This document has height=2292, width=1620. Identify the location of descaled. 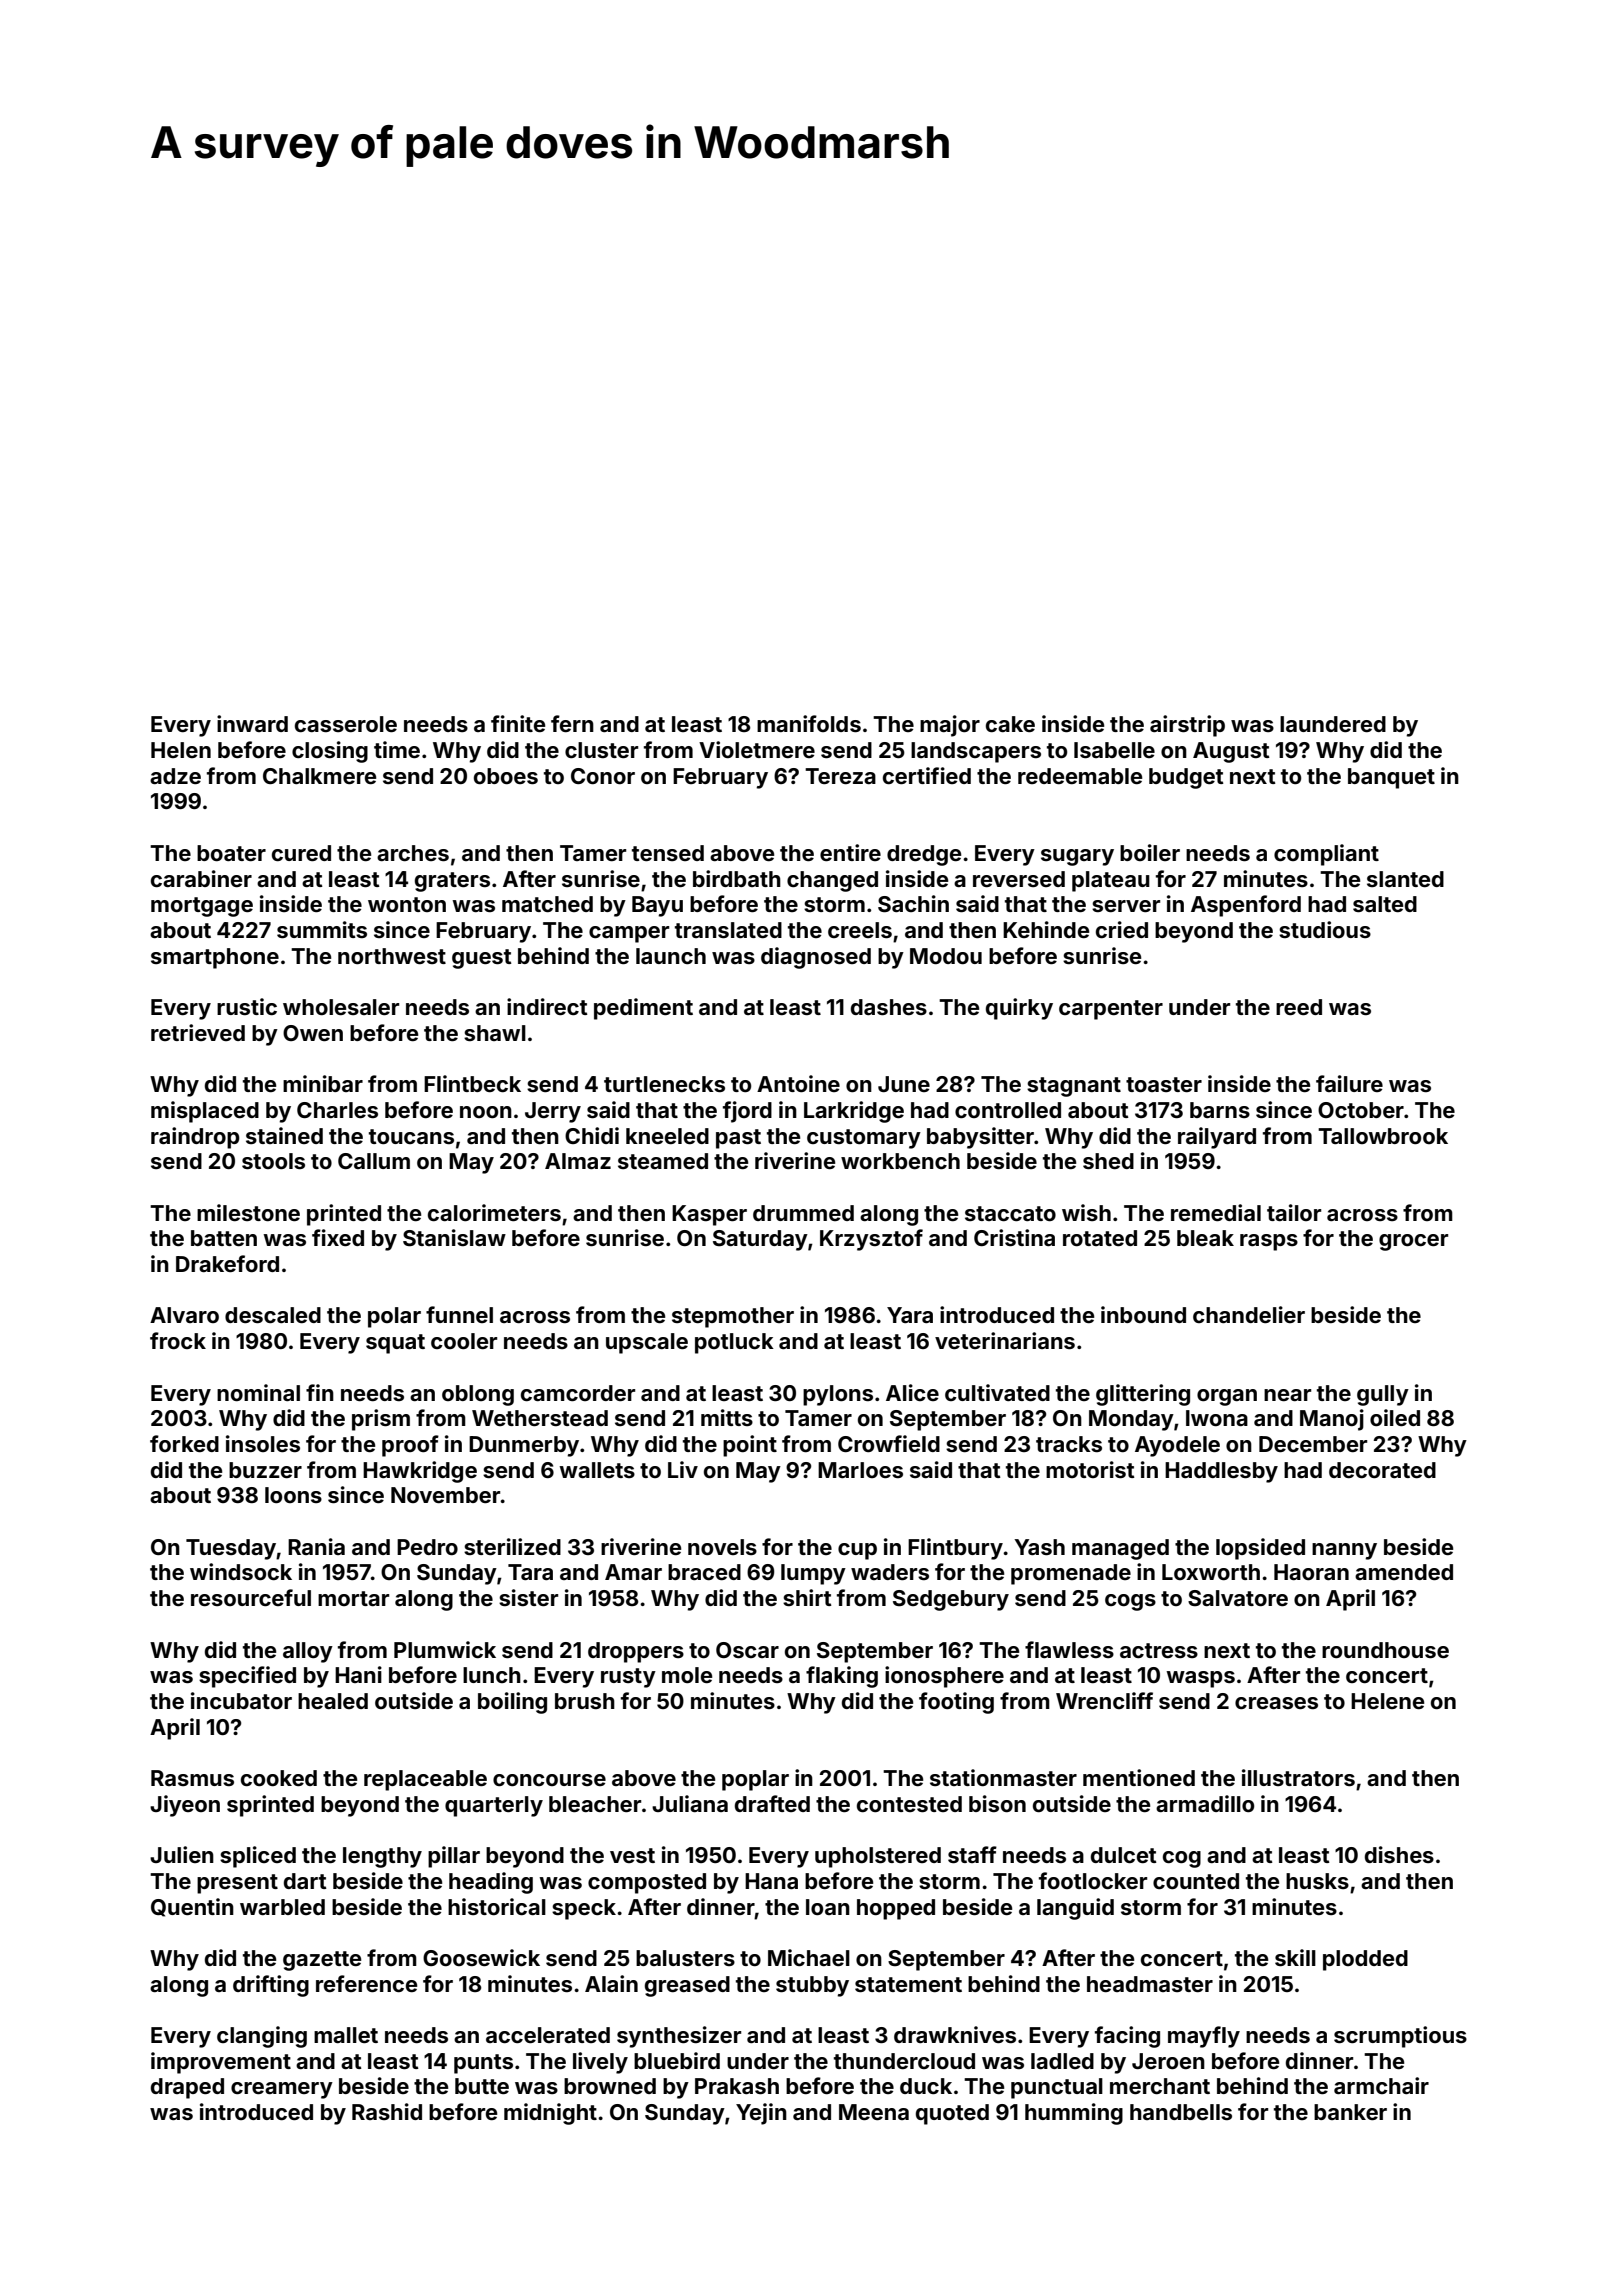
(273, 1315).
